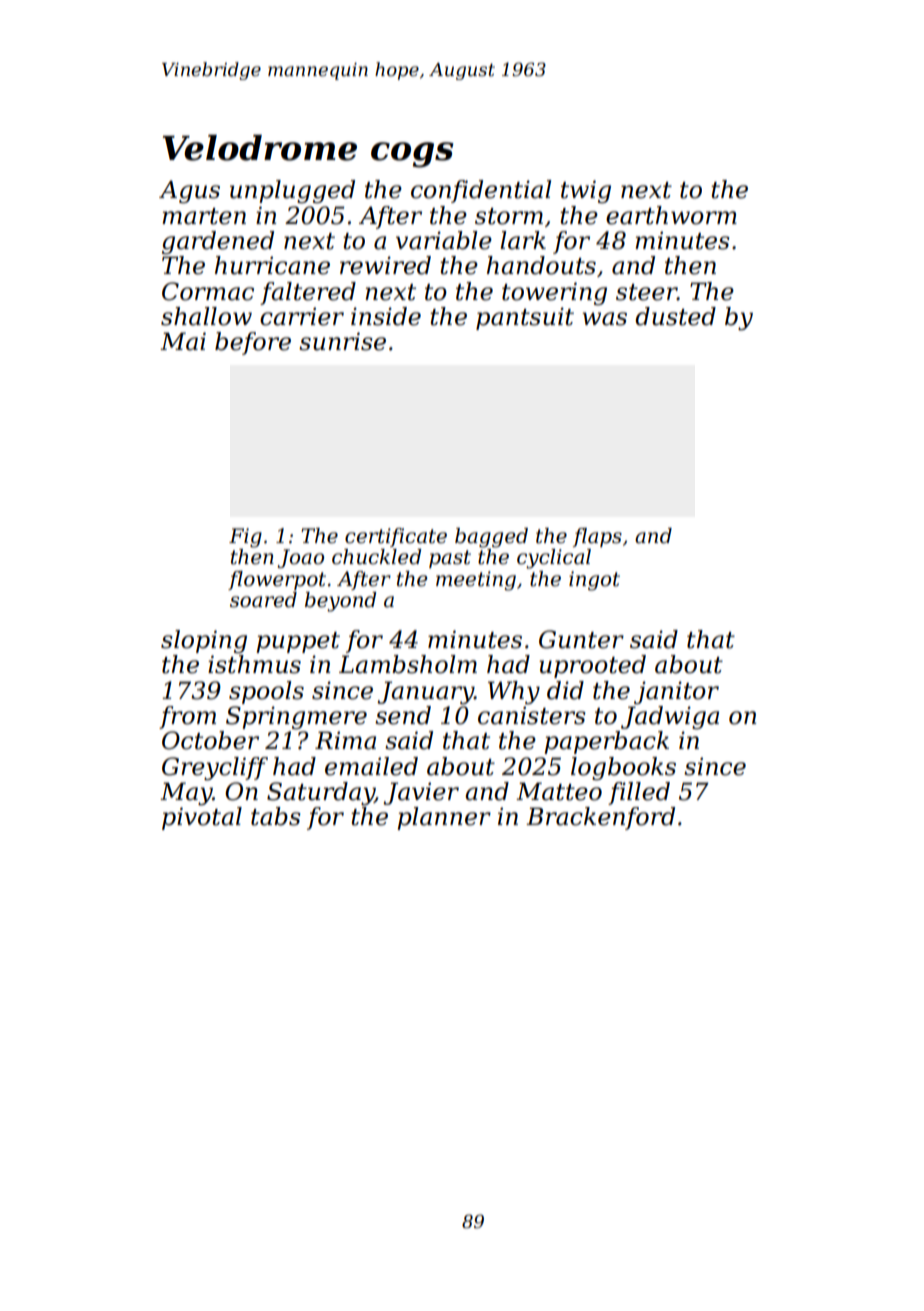 The width and height of the screenshot is (924, 1311). I want to click on shallow, so click(206, 316).
